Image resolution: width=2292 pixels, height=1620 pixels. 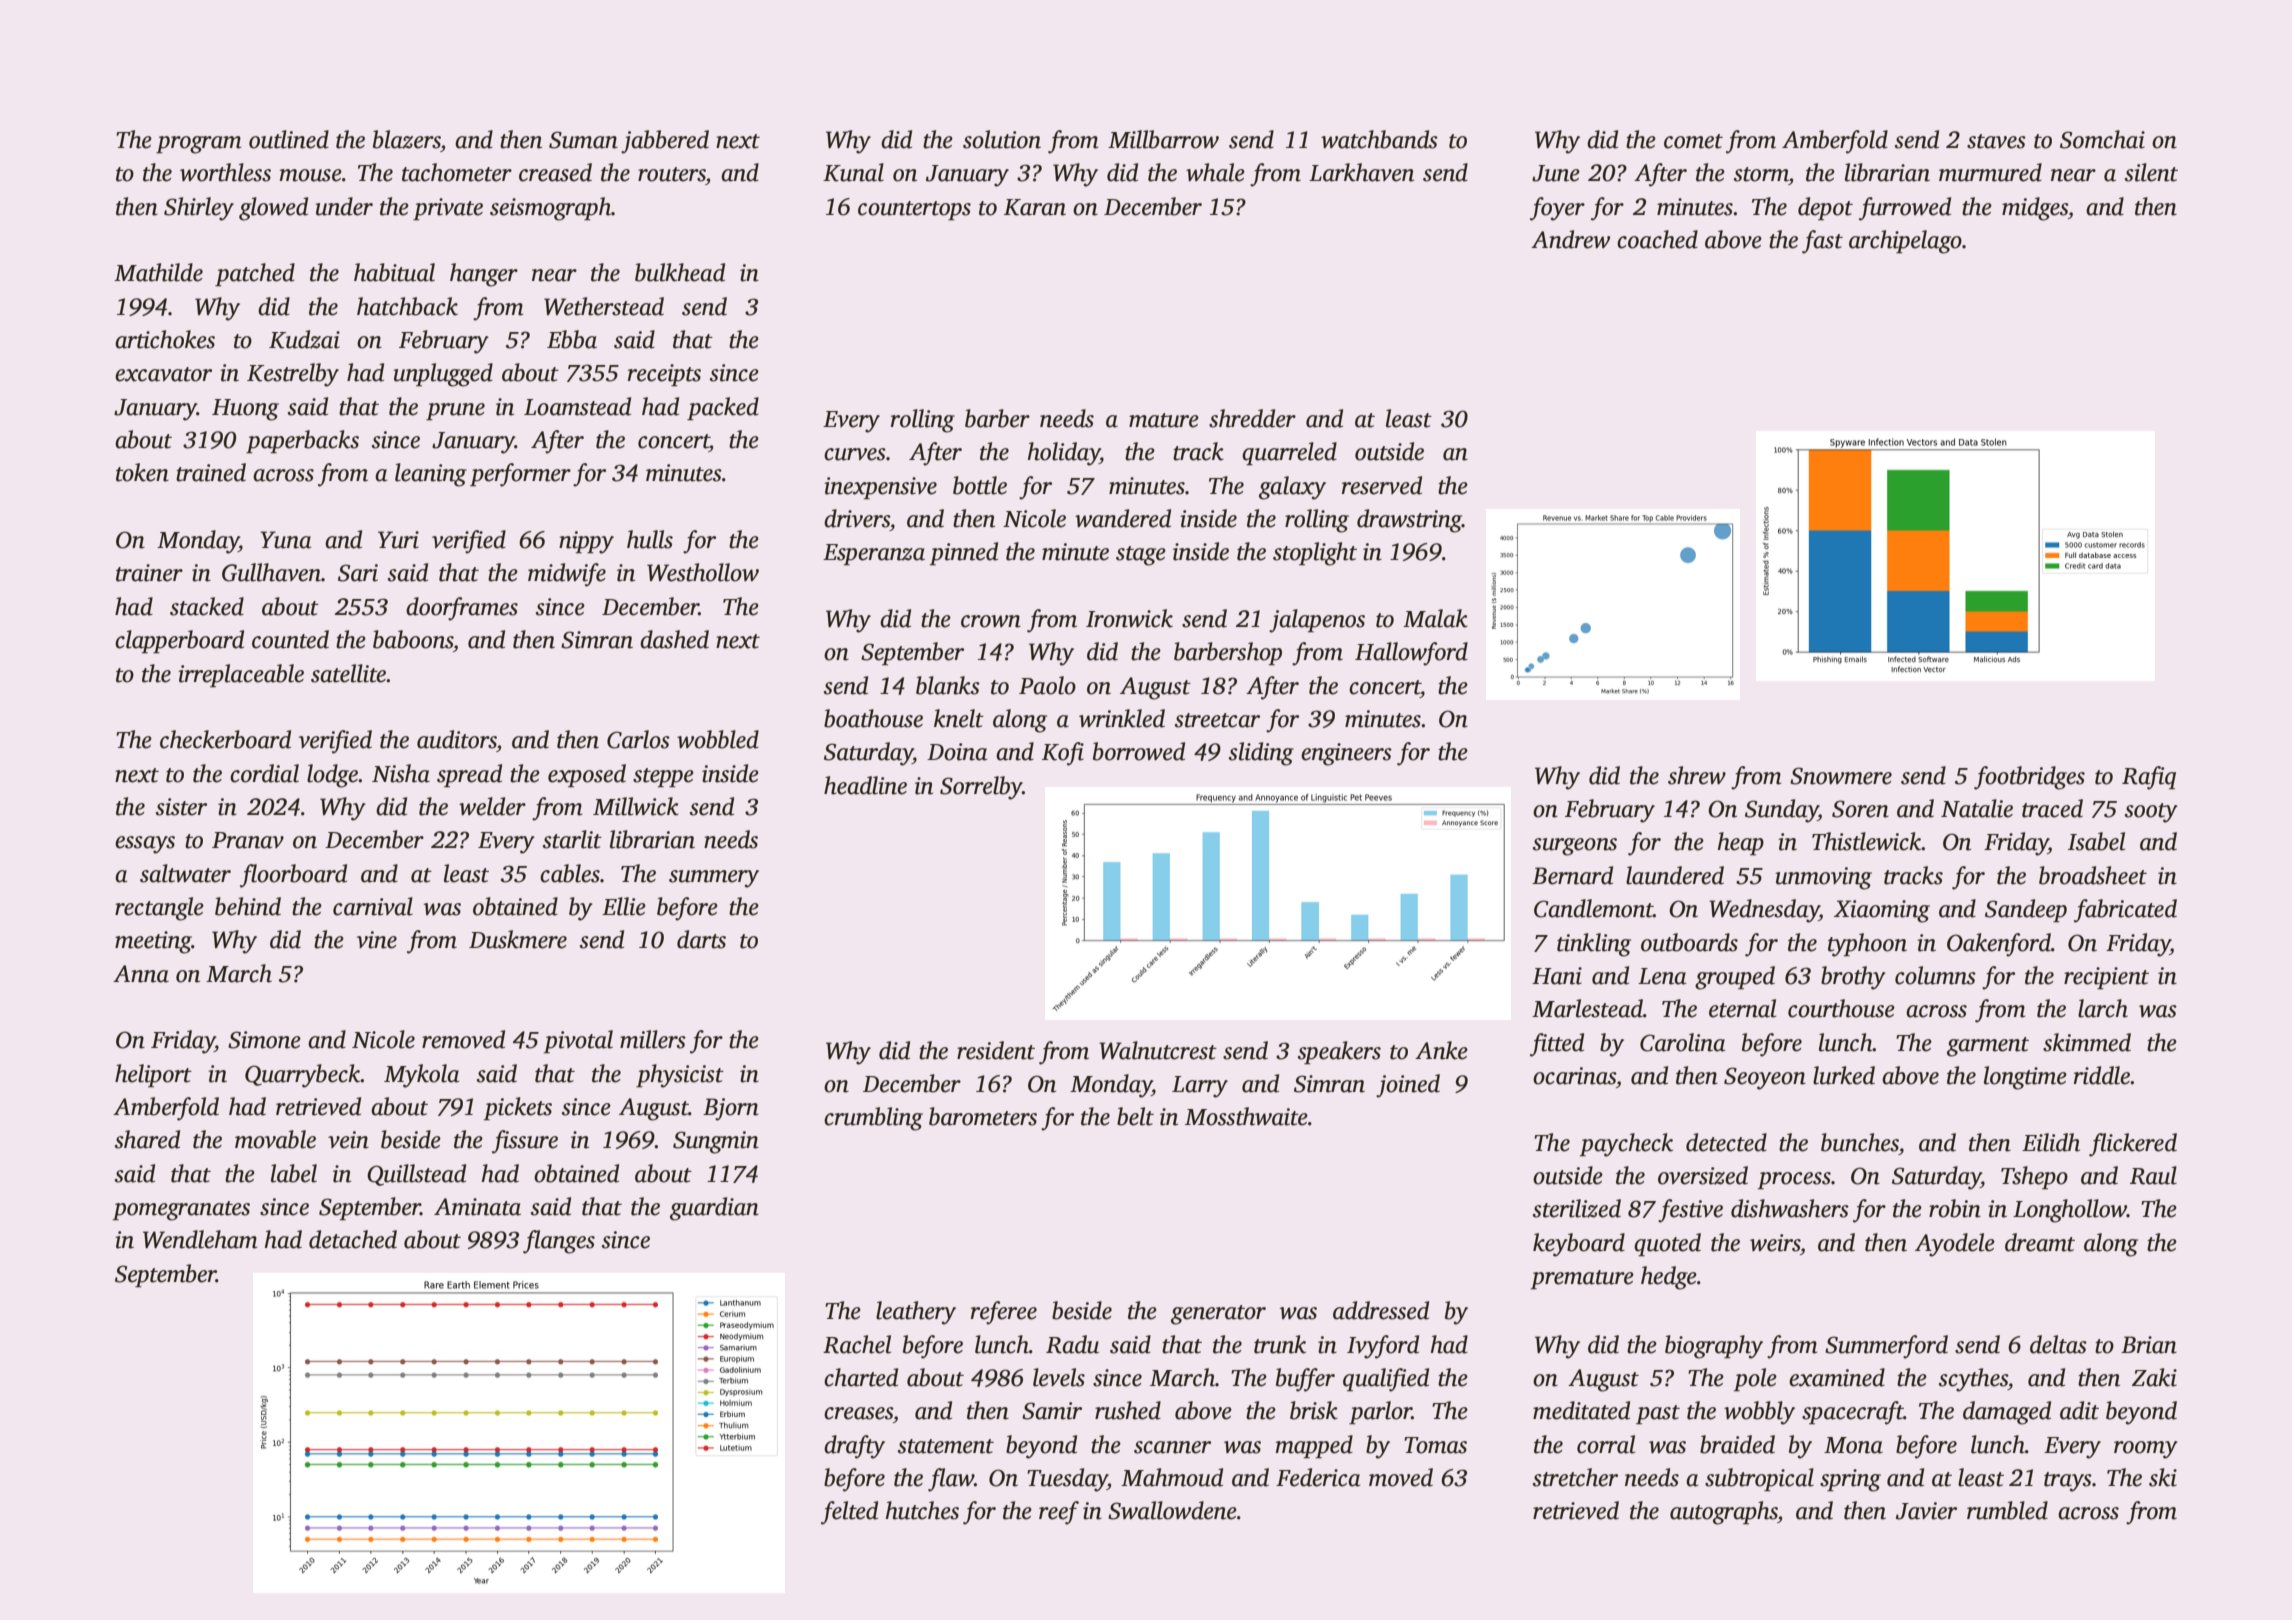 I want to click on Zaki, so click(x=2154, y=1377).
